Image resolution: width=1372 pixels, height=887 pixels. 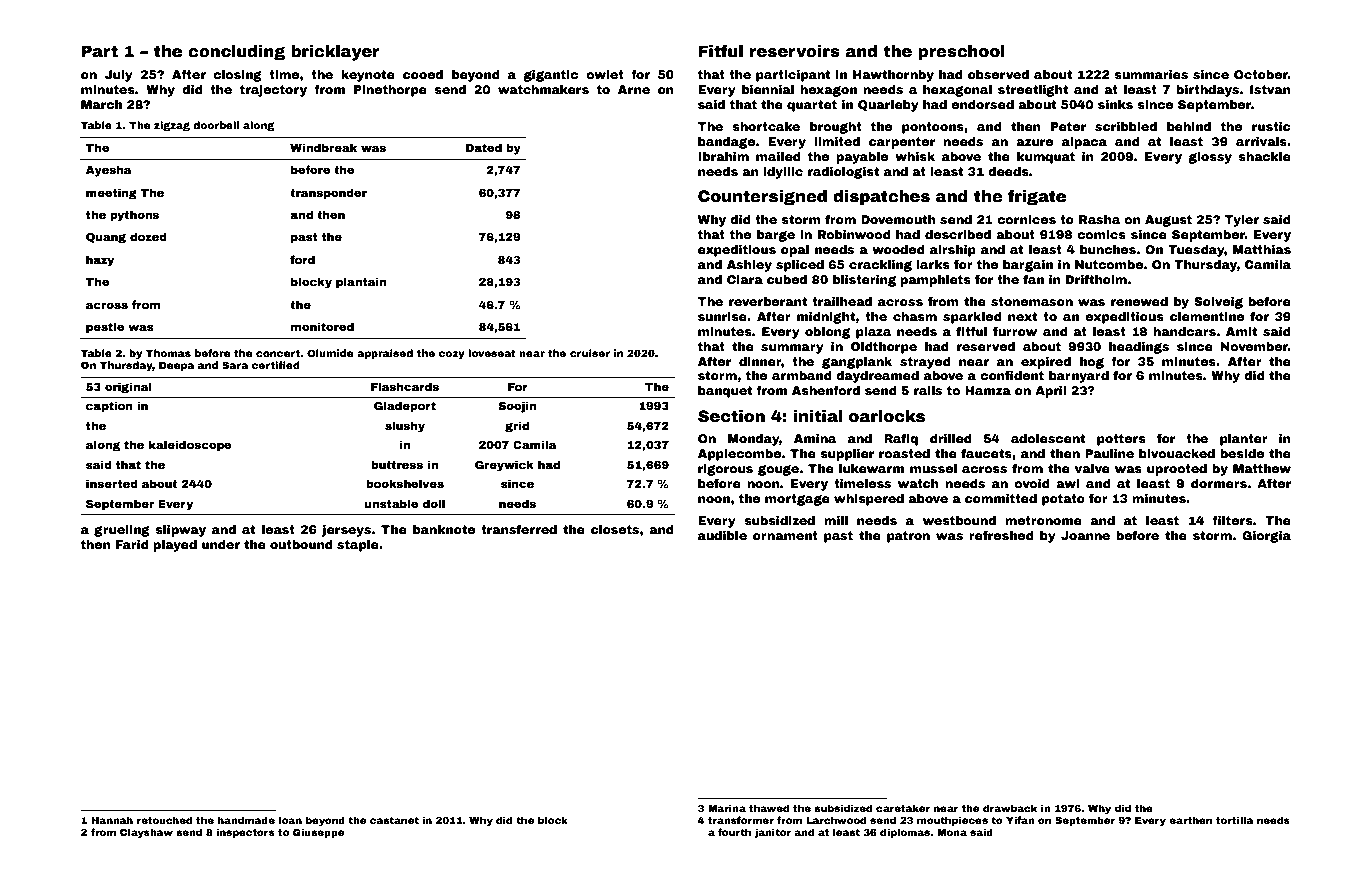 What do you see at coordinates (146, 833) in the screenshot?
I see `Clayshaw` at bounding box center [146, 833].
